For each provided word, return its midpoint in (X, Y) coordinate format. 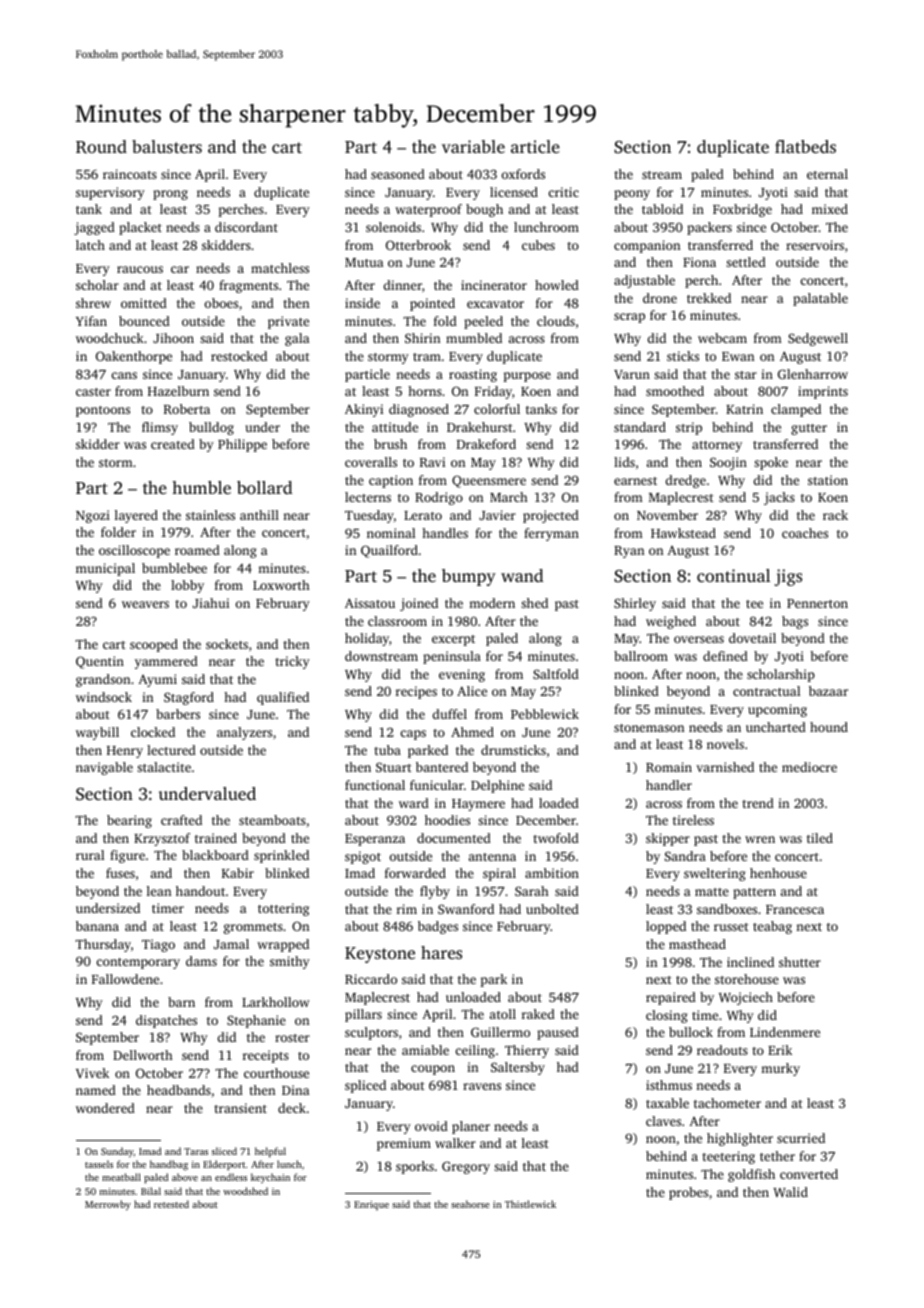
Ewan (738, 356)
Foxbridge (742, 210)
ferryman (551, 534)
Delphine (497, 786)
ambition (552, 873)
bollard (264, 487)
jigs (788, 577)
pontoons (103, 411)
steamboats (272, 820)
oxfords (523, 174)
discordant (246, 227)
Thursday (103, 945)
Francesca (795, 909)
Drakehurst (480, 427)
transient (240, 1108)
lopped (666, 927)
